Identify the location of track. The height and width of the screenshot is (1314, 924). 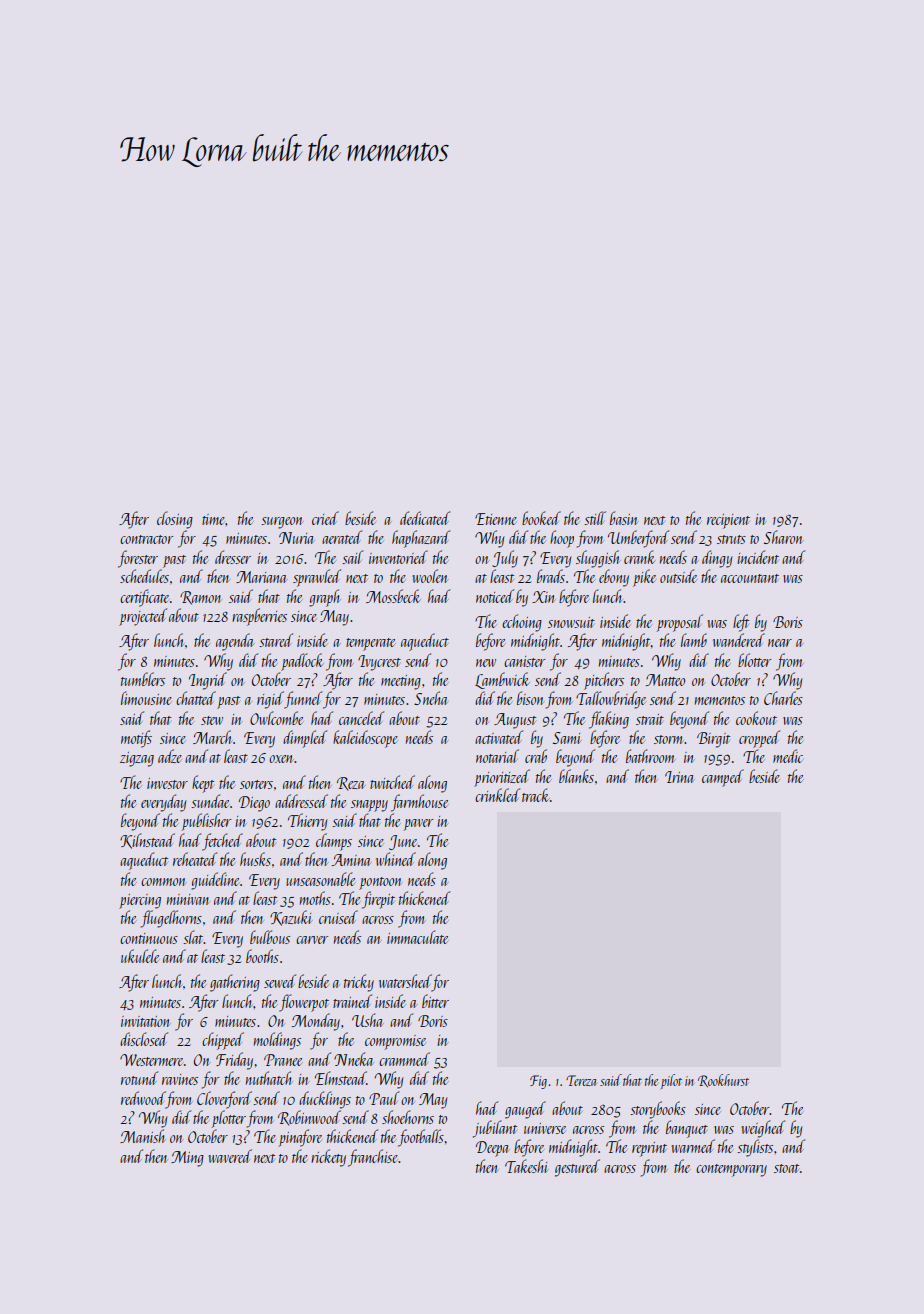
(535, 795).
